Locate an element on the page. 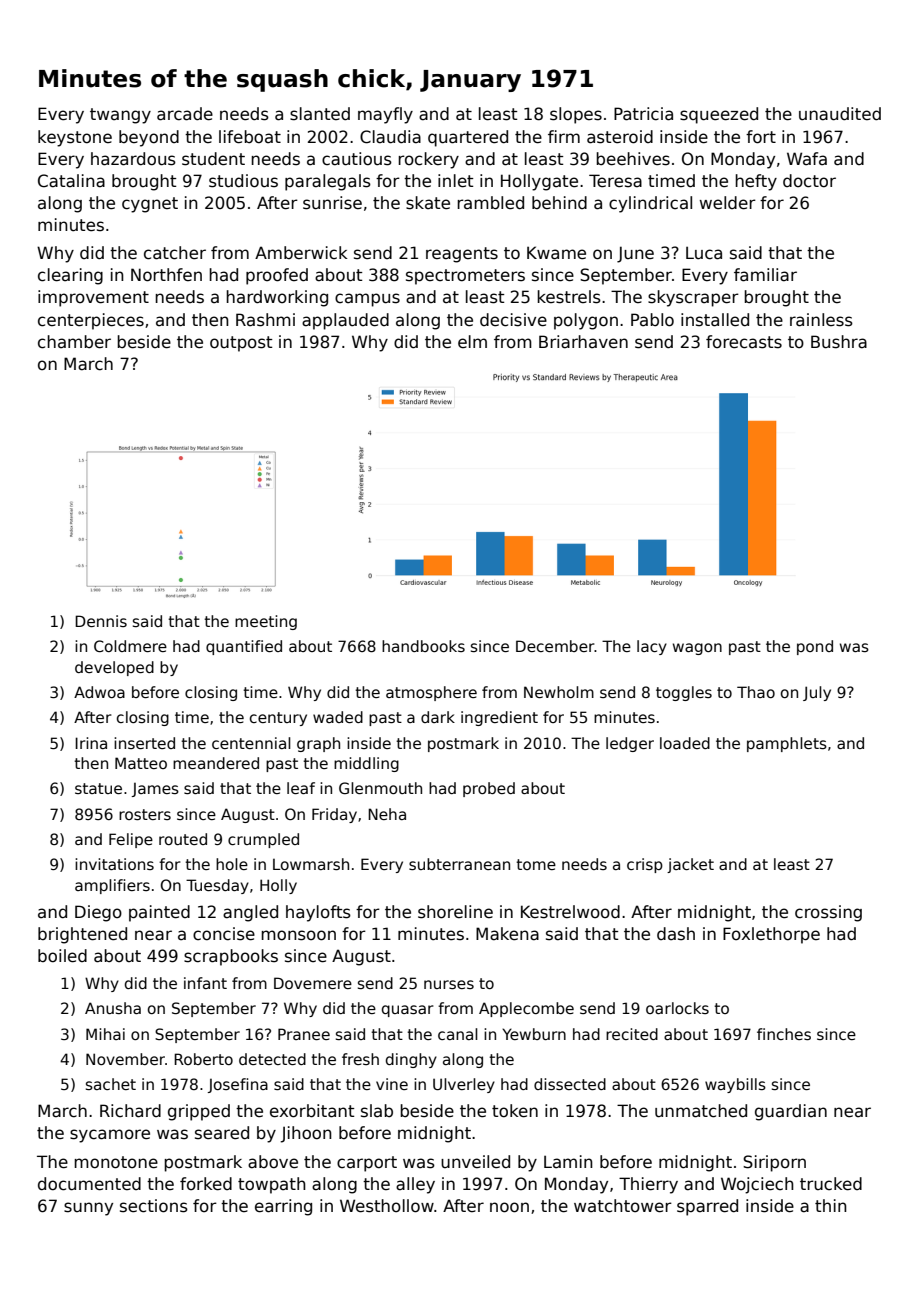 This page has height=1308, width=924. crossing is located at coordinates (828, 913).
